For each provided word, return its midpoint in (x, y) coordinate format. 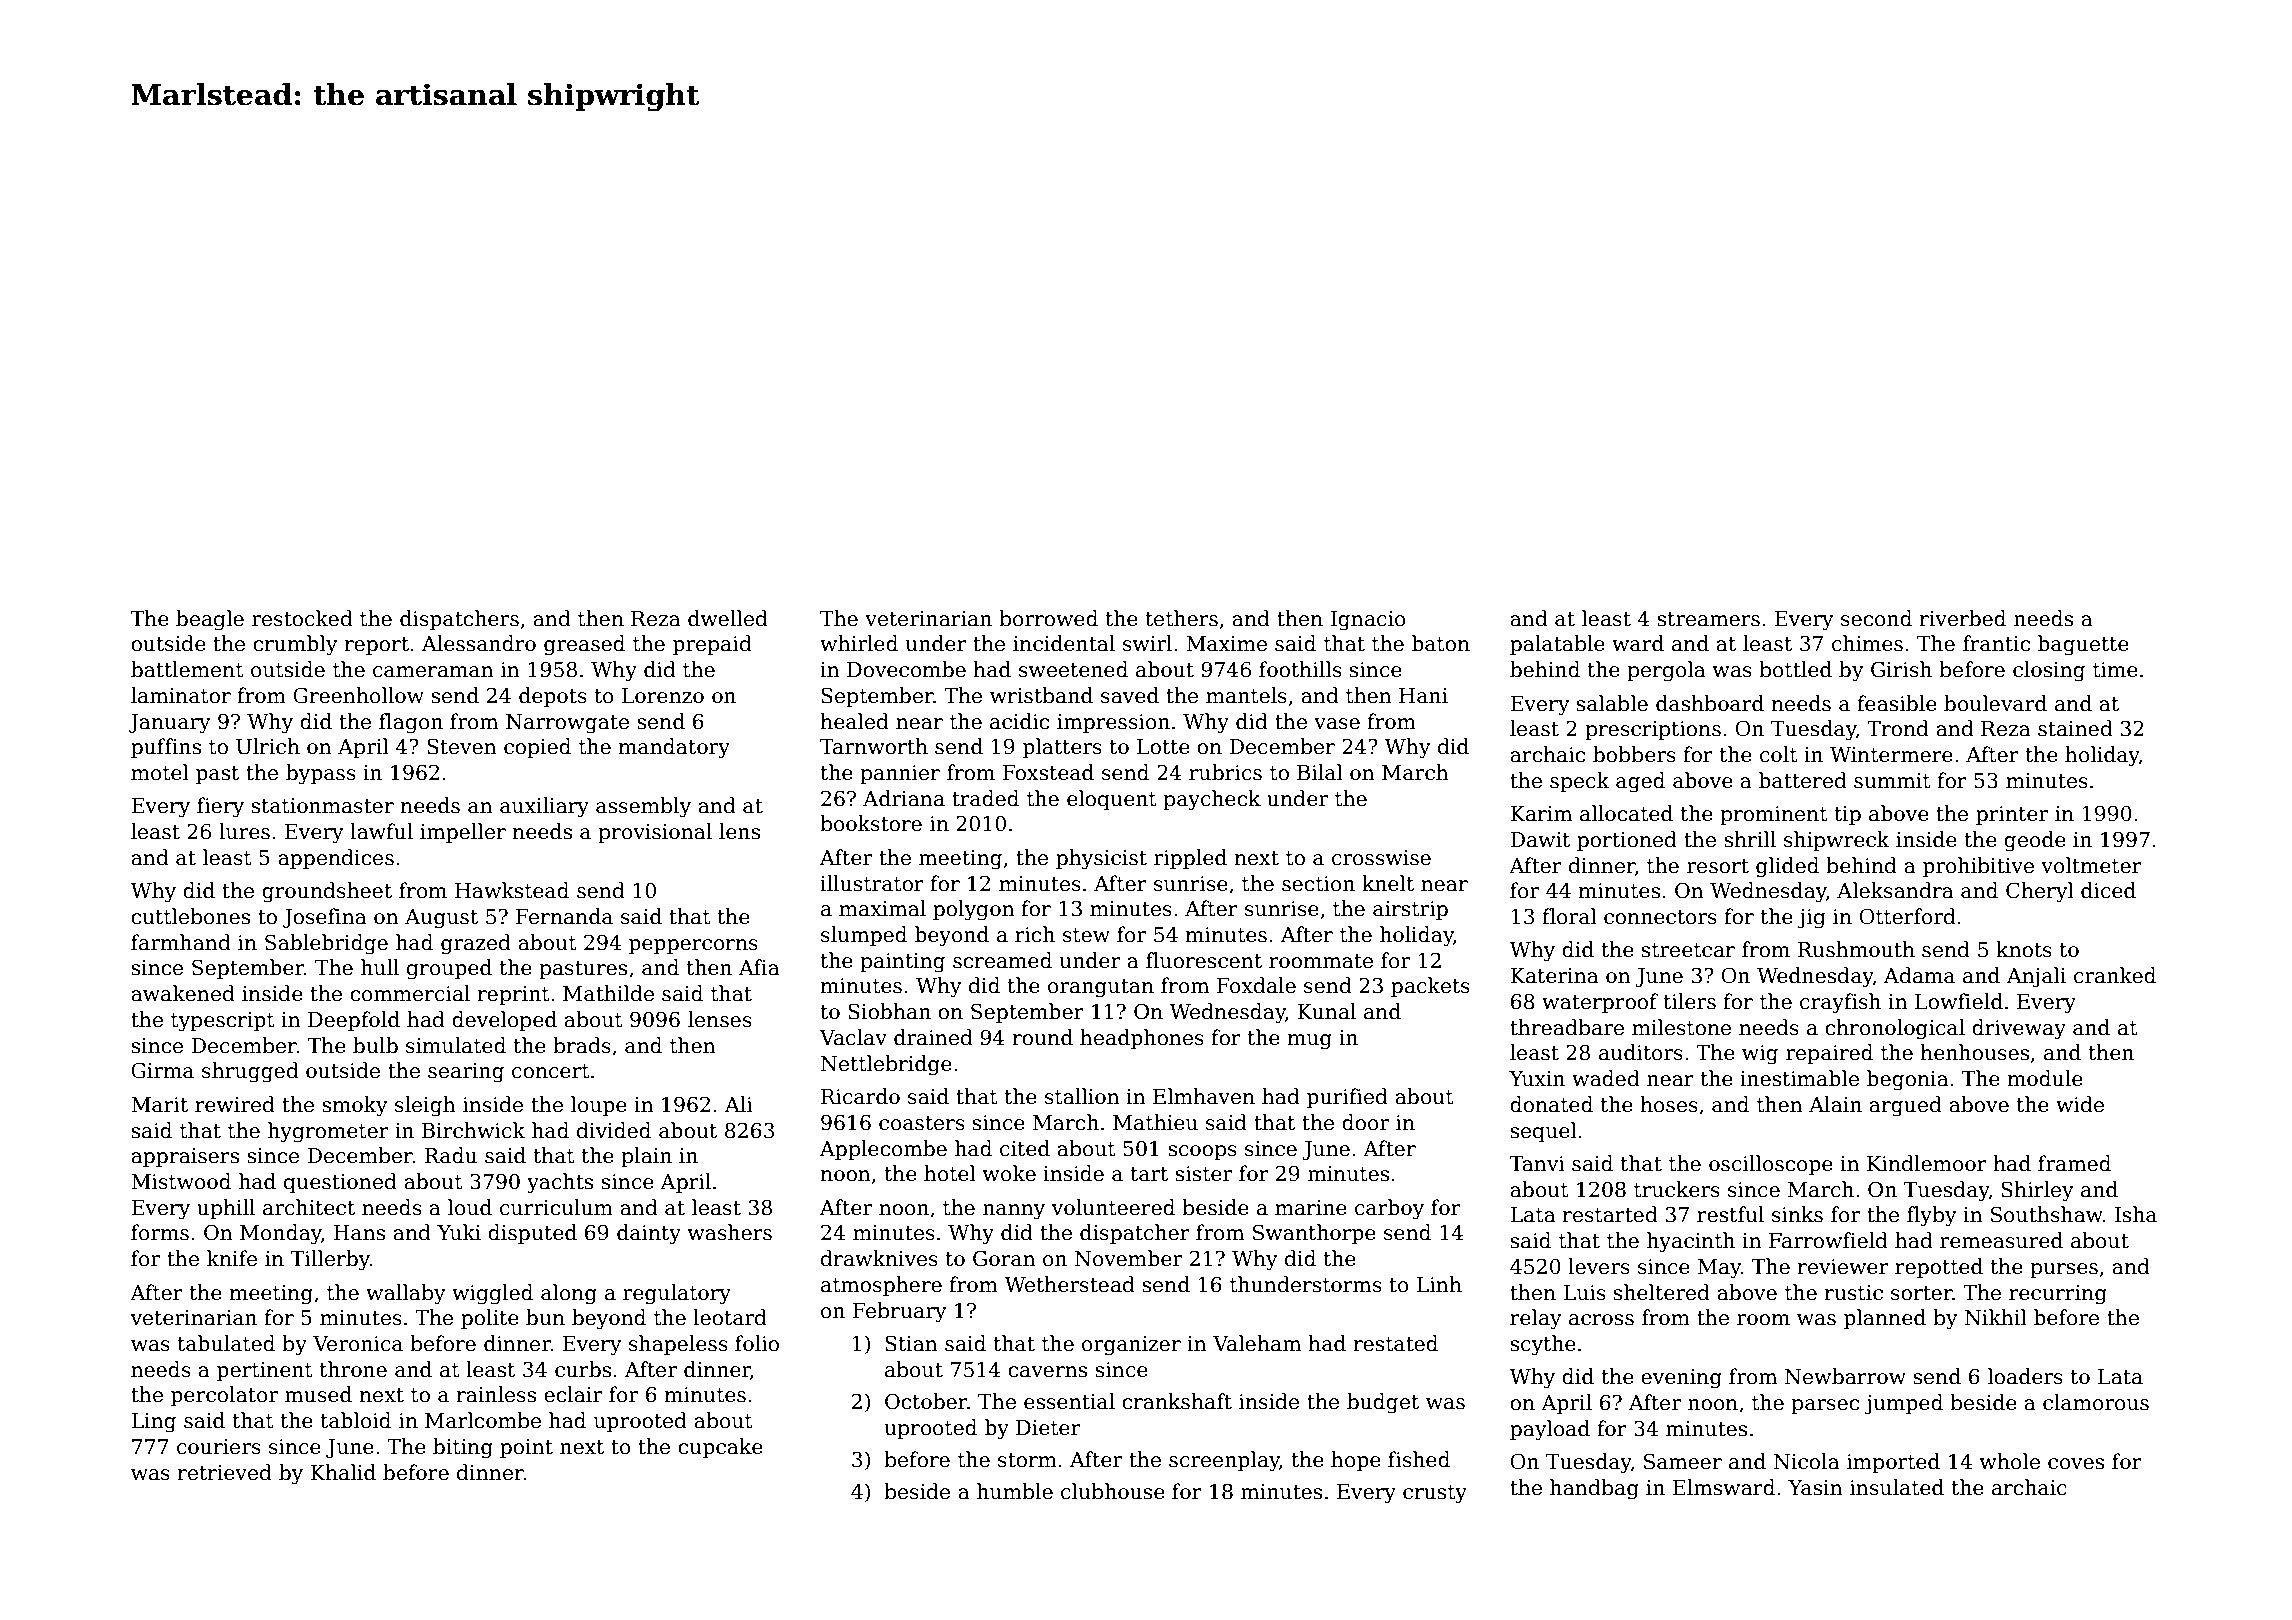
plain (646, 1157)
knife (232, 1258)
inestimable (1799, 1078)
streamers (1708, 619)
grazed (476, 944)
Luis (1584, 1293)
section (1318, 884)
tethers (1182, 618)
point (526, 1448)
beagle (210, 620)
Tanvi (1537, 1164)
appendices (336, 859)
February (900, 1312)
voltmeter (2091, 865)
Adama (1919, 975)
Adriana (904, 798)
